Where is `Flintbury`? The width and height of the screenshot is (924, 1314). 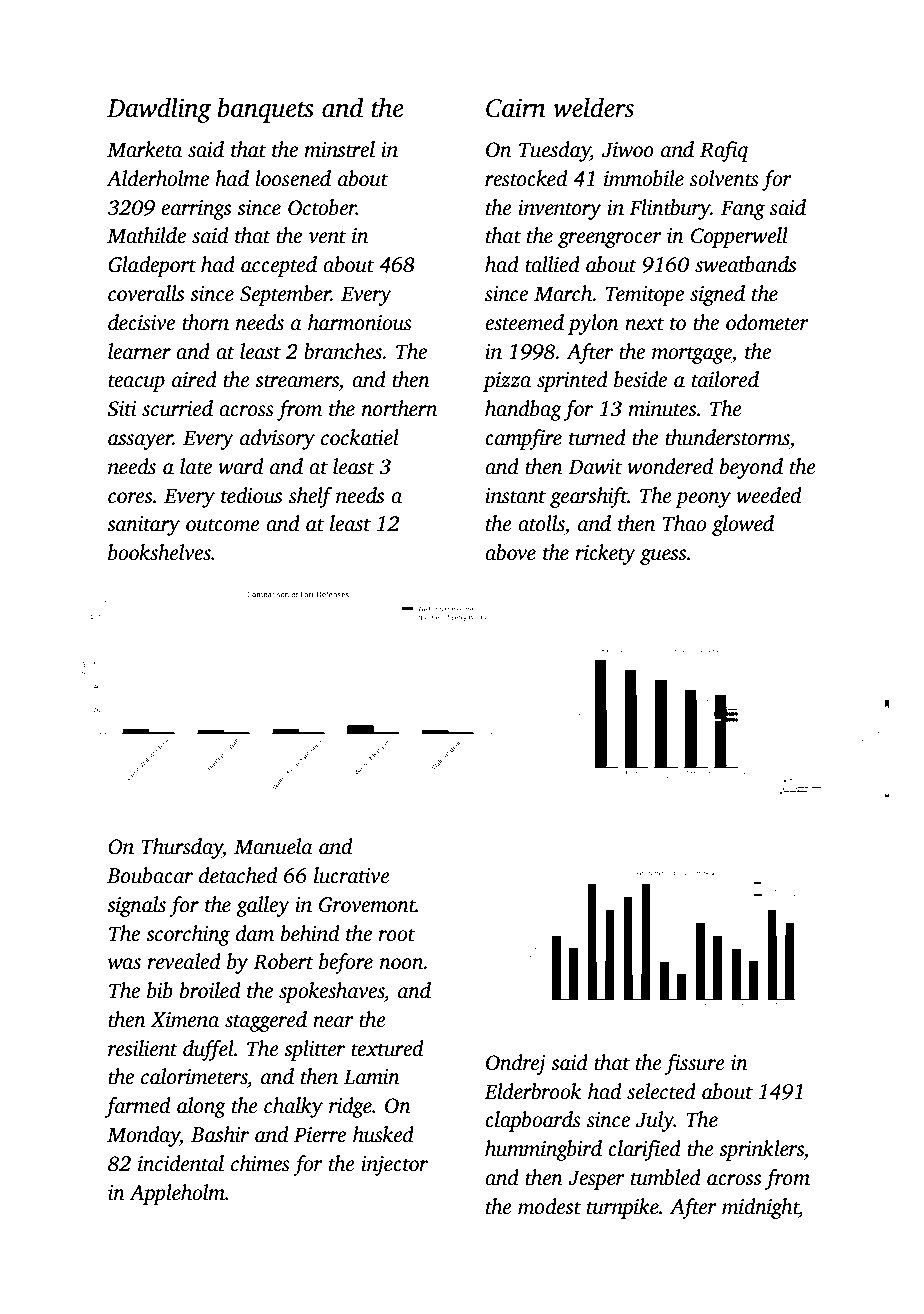 Flintbury is located at coordinates (669, 209).
